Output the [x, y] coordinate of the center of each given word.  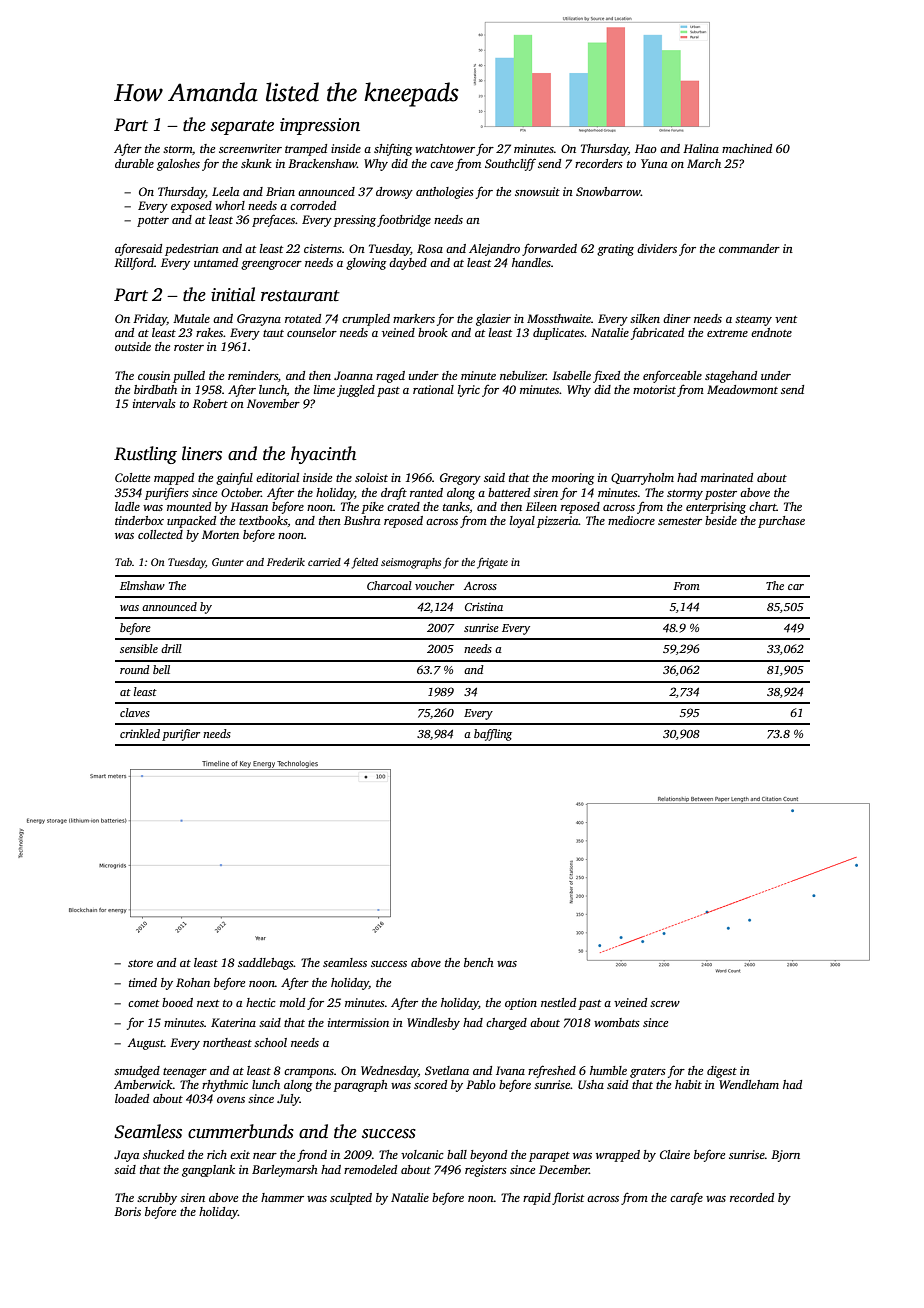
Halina [701, 148]
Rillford [134, 264]
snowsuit [537, 191]
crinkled [140, 733]
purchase [781, 522]
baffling [493, 735]
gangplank [208, 1171]
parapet [549, 1157]
